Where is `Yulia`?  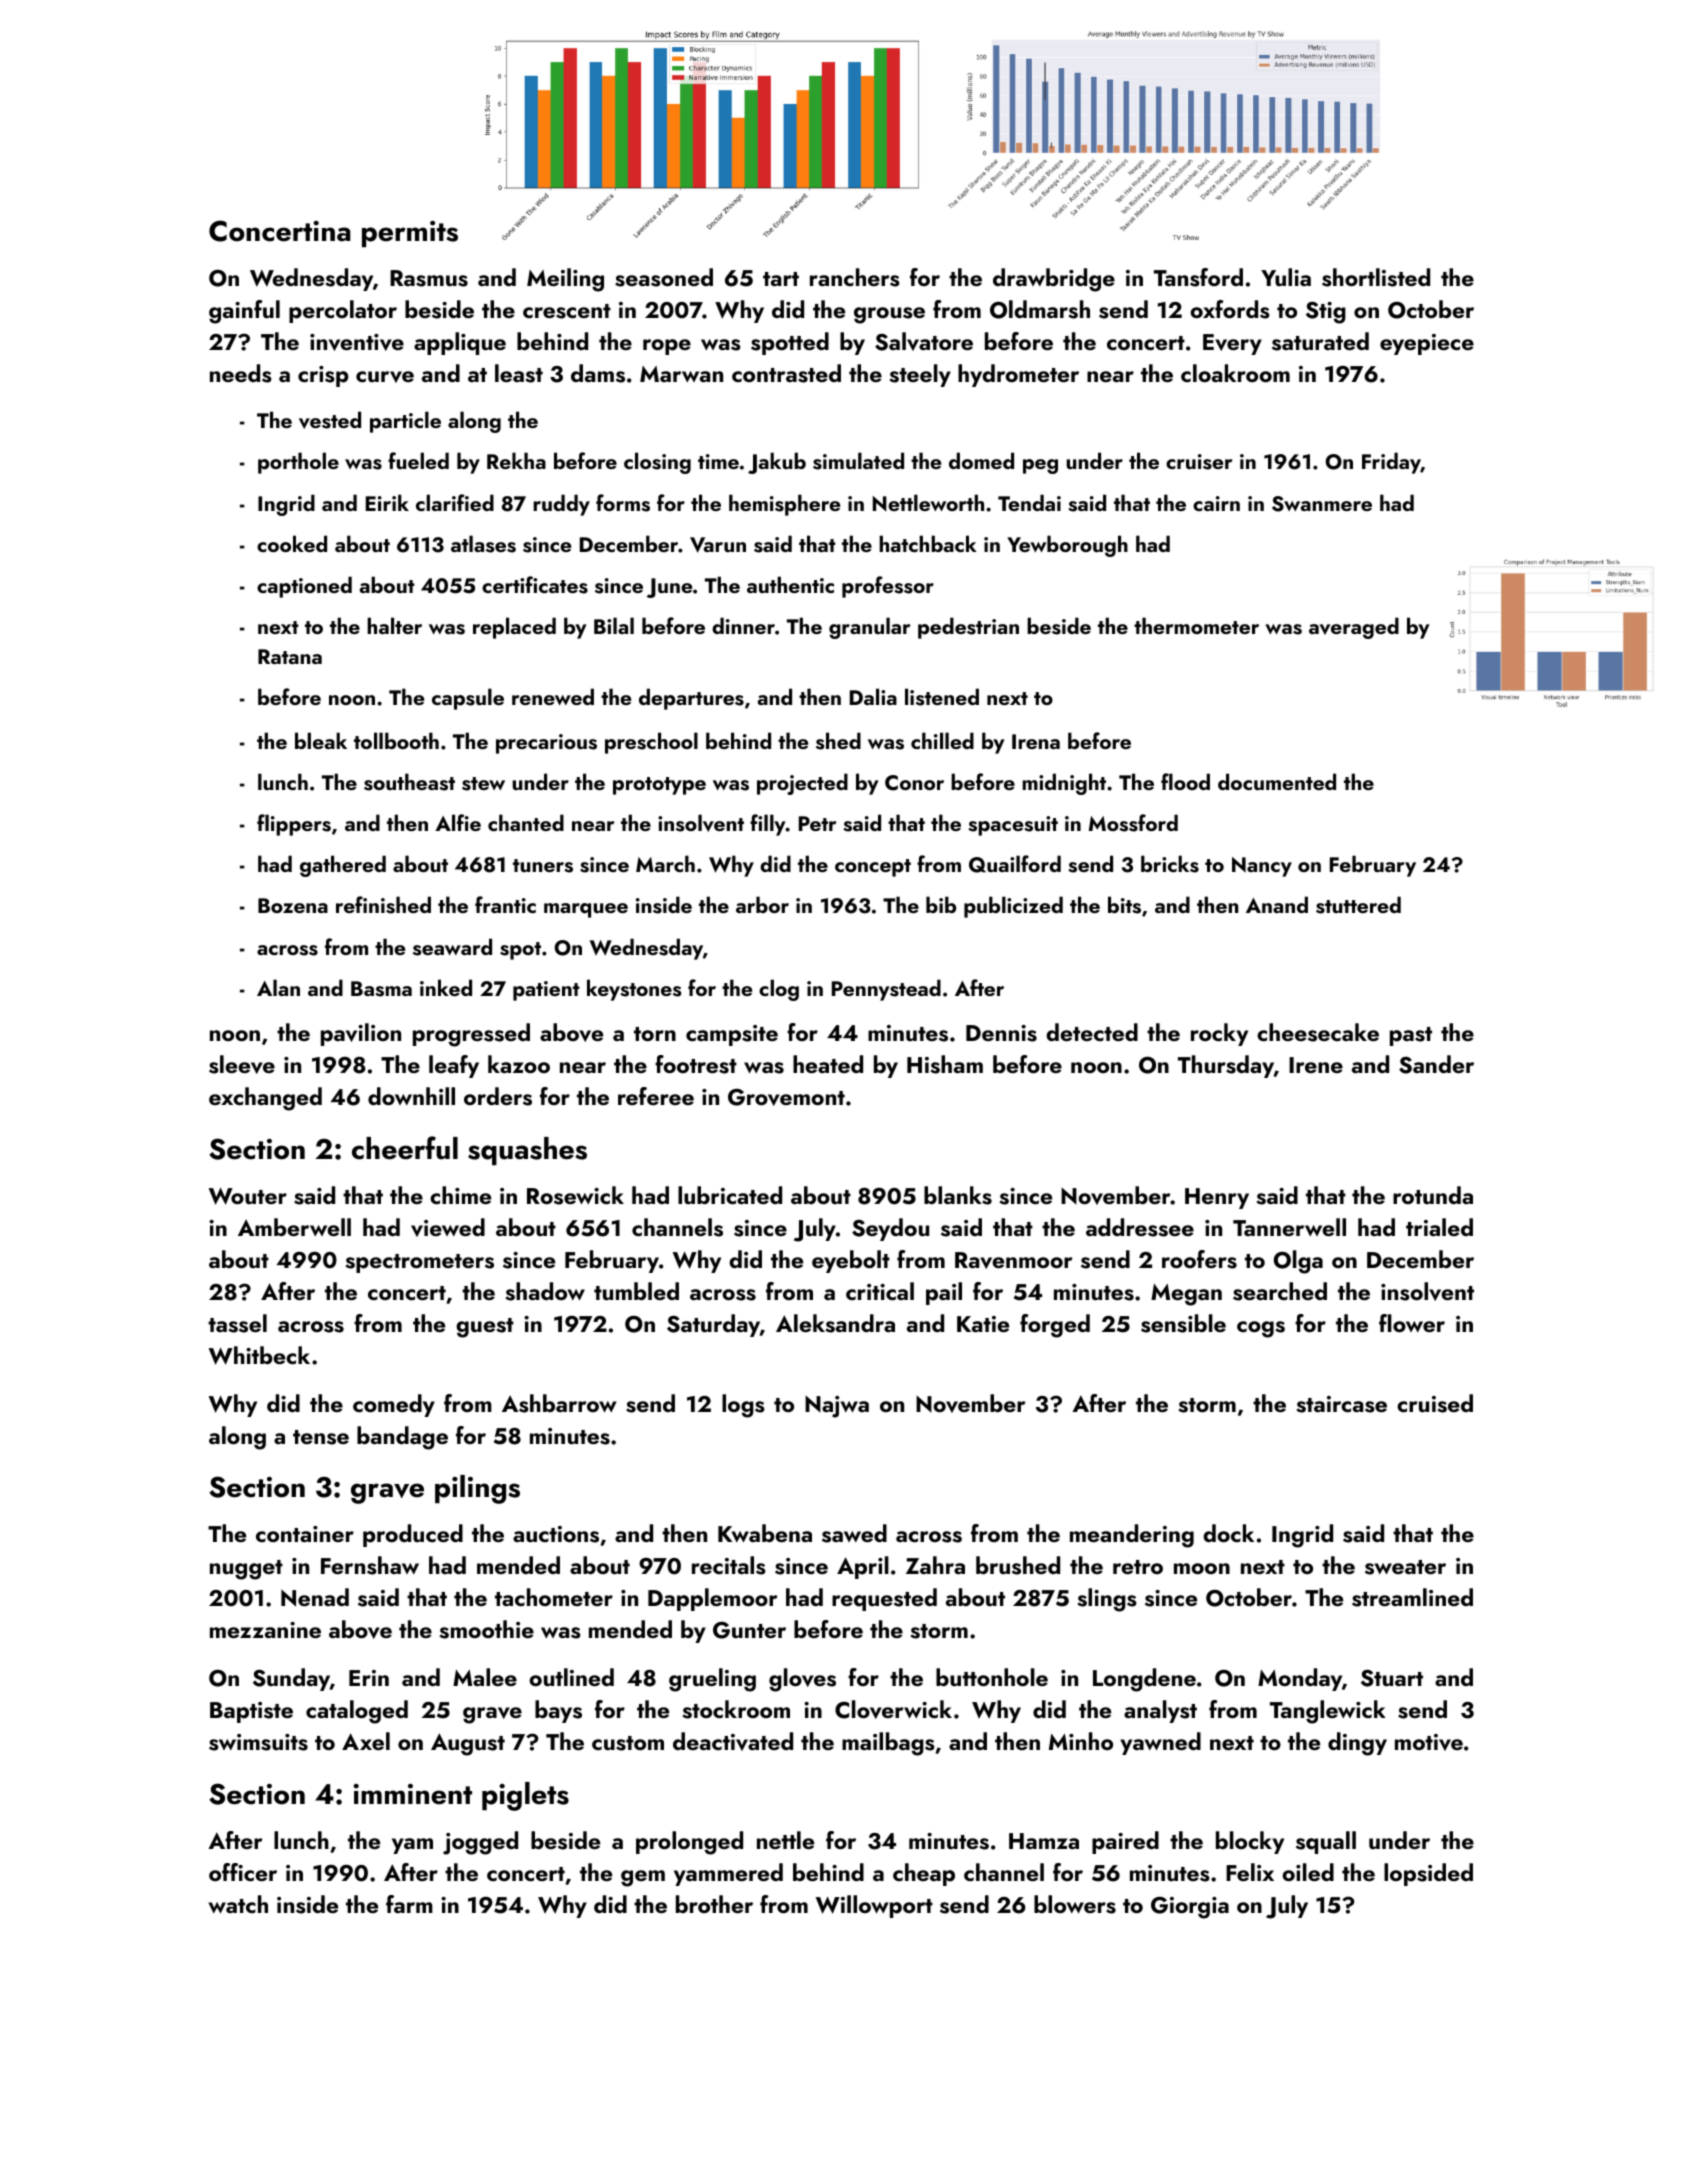 Yulia is located at coordinates (1286, 277).
